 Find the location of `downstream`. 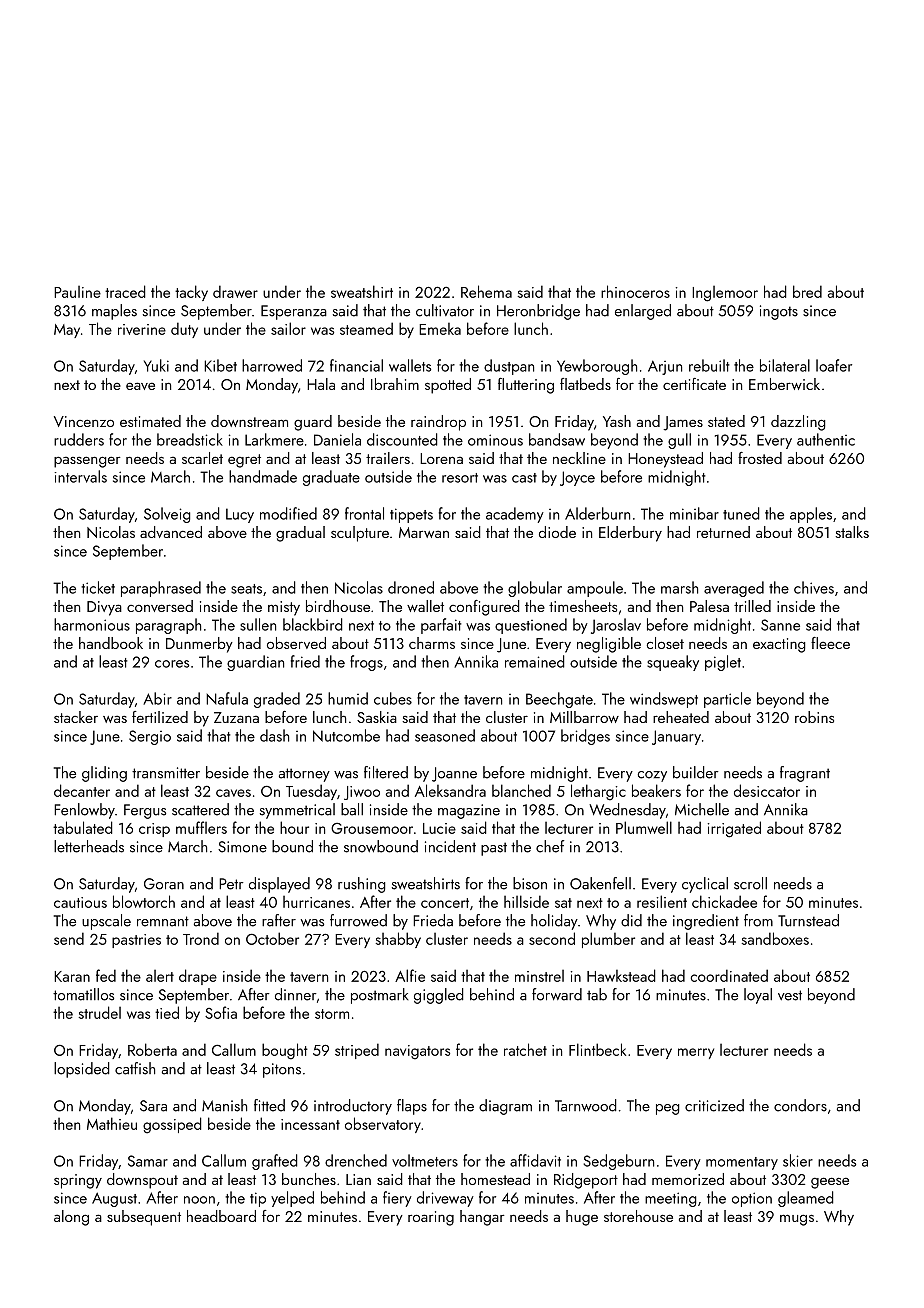

downstream is located at coordinates (249, 421).
